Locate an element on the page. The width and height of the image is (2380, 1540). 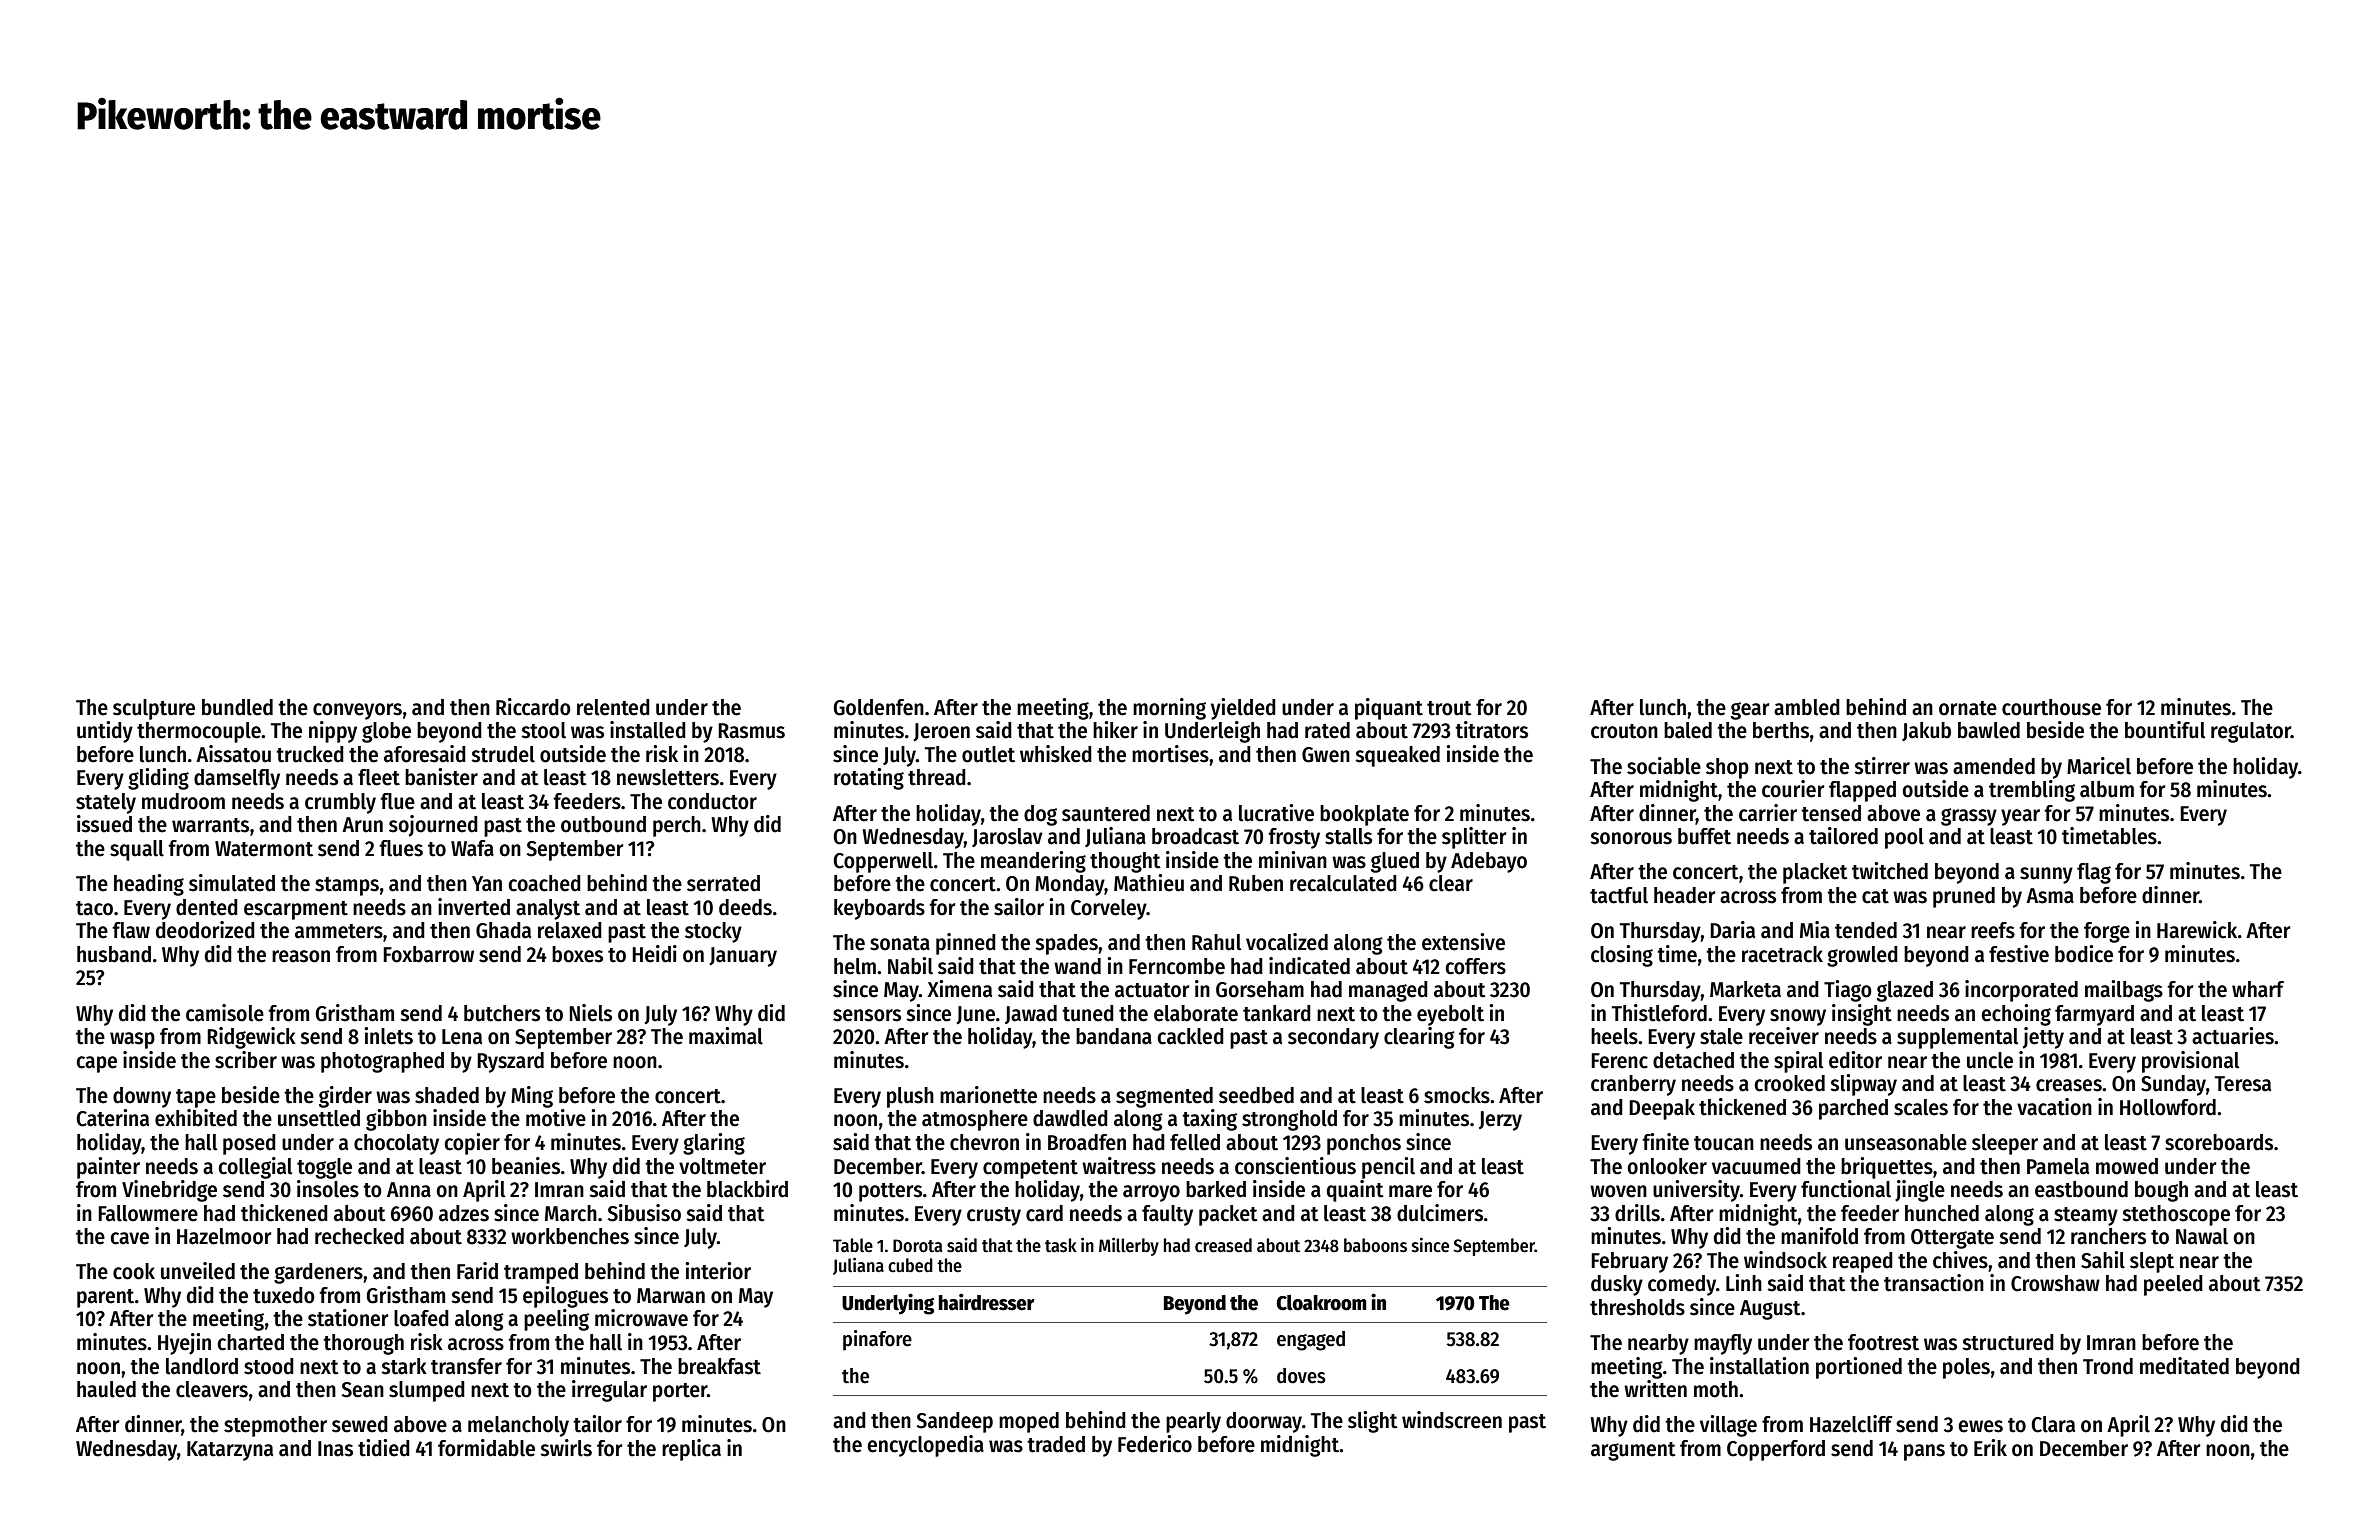
conductor is located at coordinates (712, 801).
